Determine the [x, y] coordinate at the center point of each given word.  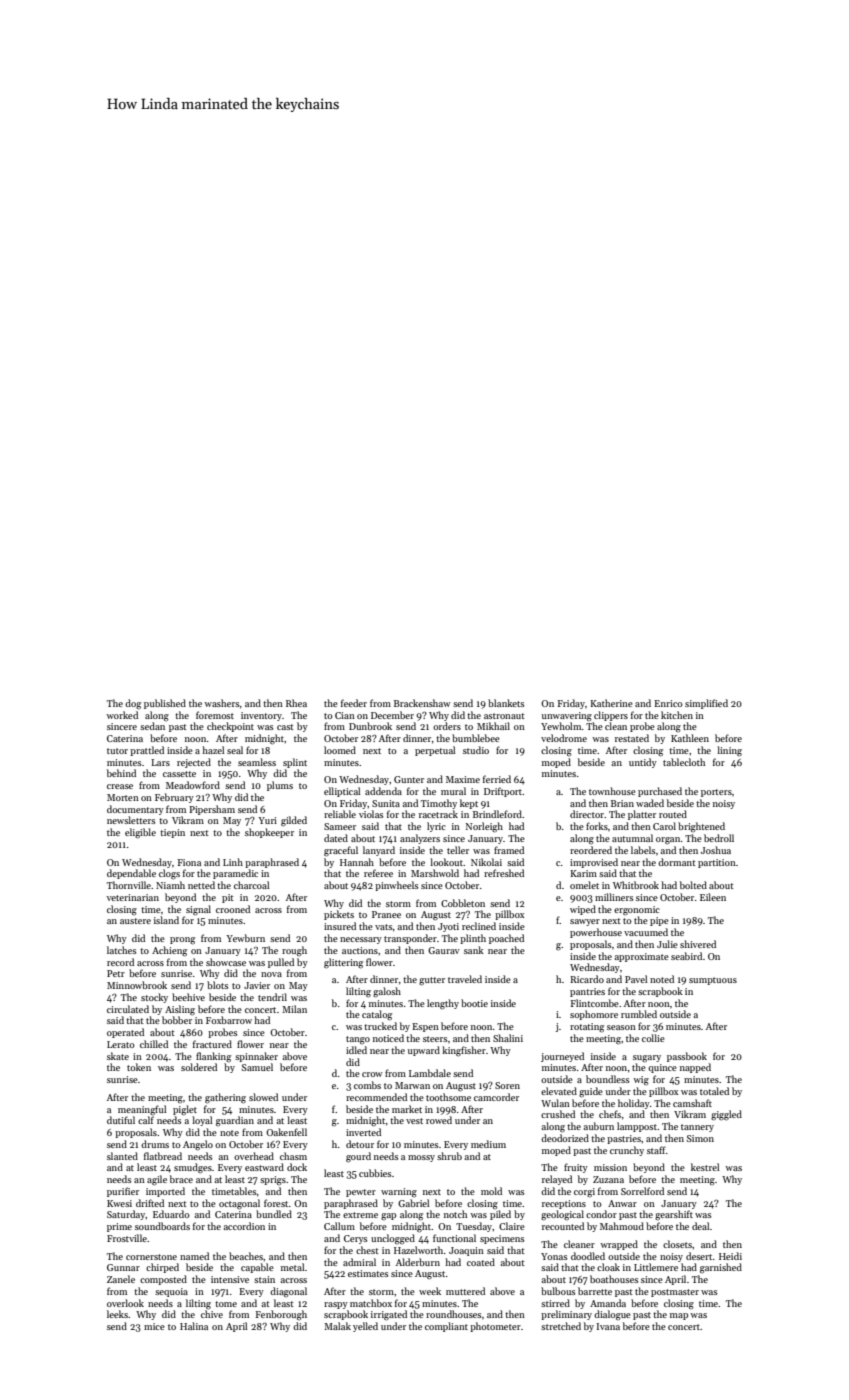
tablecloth [684, 762]
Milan [294, 1009]
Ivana [608, 1326]
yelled [365, 1327]
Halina [194, 1326]
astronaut [504, 716]
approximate [642, 957]
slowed [263, 1097]
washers [222, 703]
